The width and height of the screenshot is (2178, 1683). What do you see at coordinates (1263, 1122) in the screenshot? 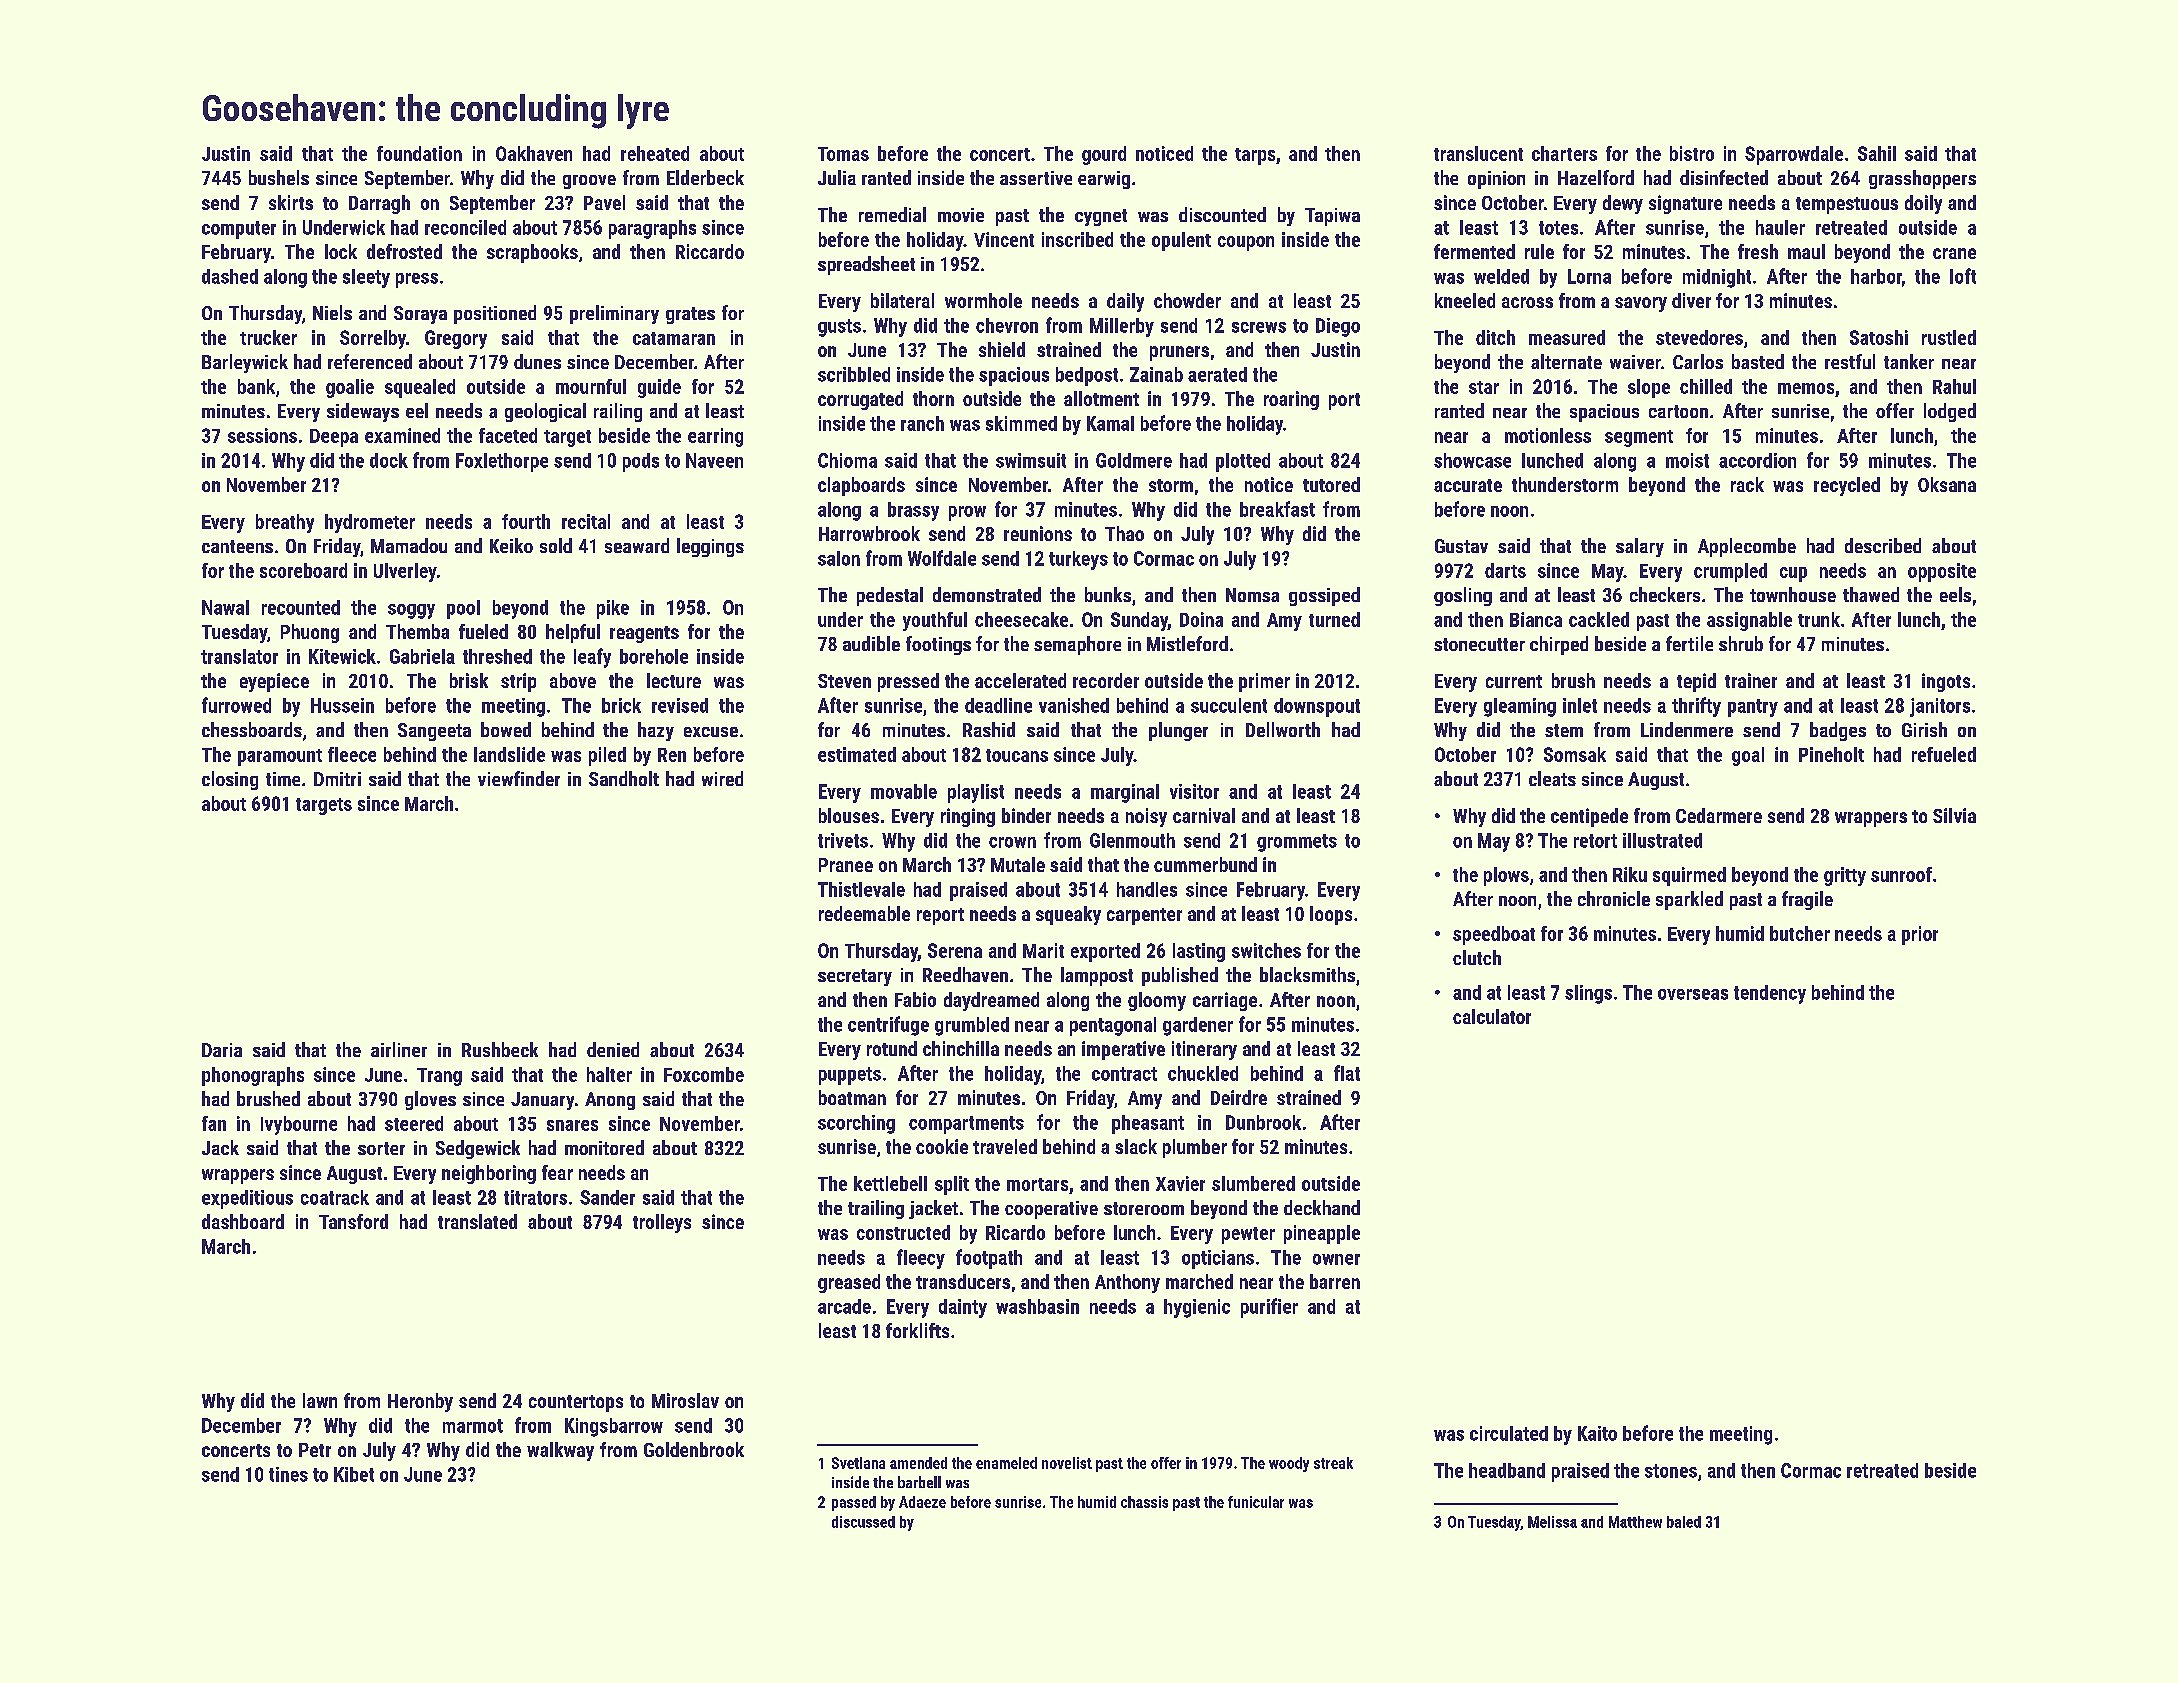
I see `Dunbrook` at bounding box center [1263, 1122].
